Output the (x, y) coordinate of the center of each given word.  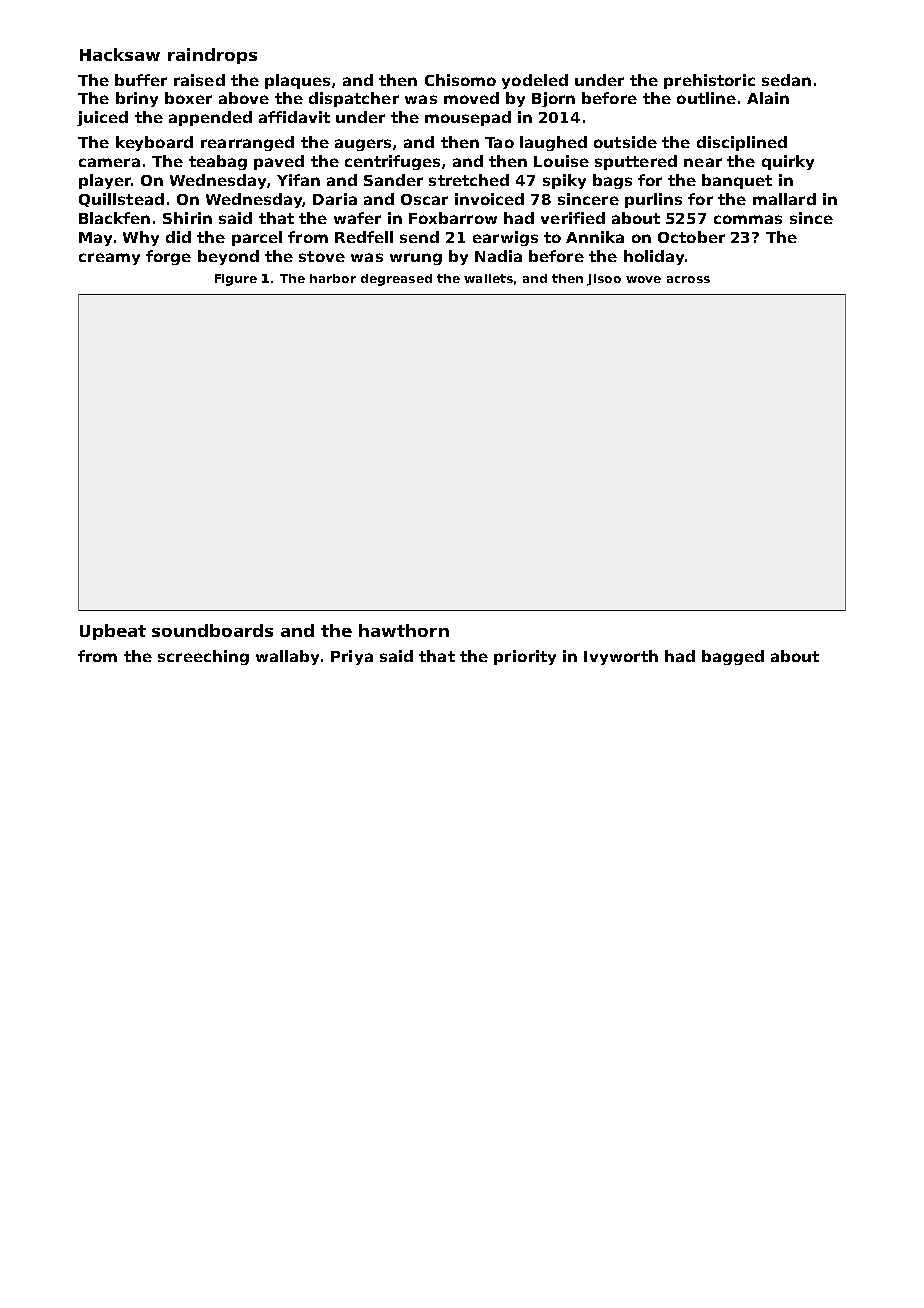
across (688, 279)
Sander (393, 180)
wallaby (287, 657)
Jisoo (604, 280)
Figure (236, 280)
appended (210, 118)
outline (706, 98)
